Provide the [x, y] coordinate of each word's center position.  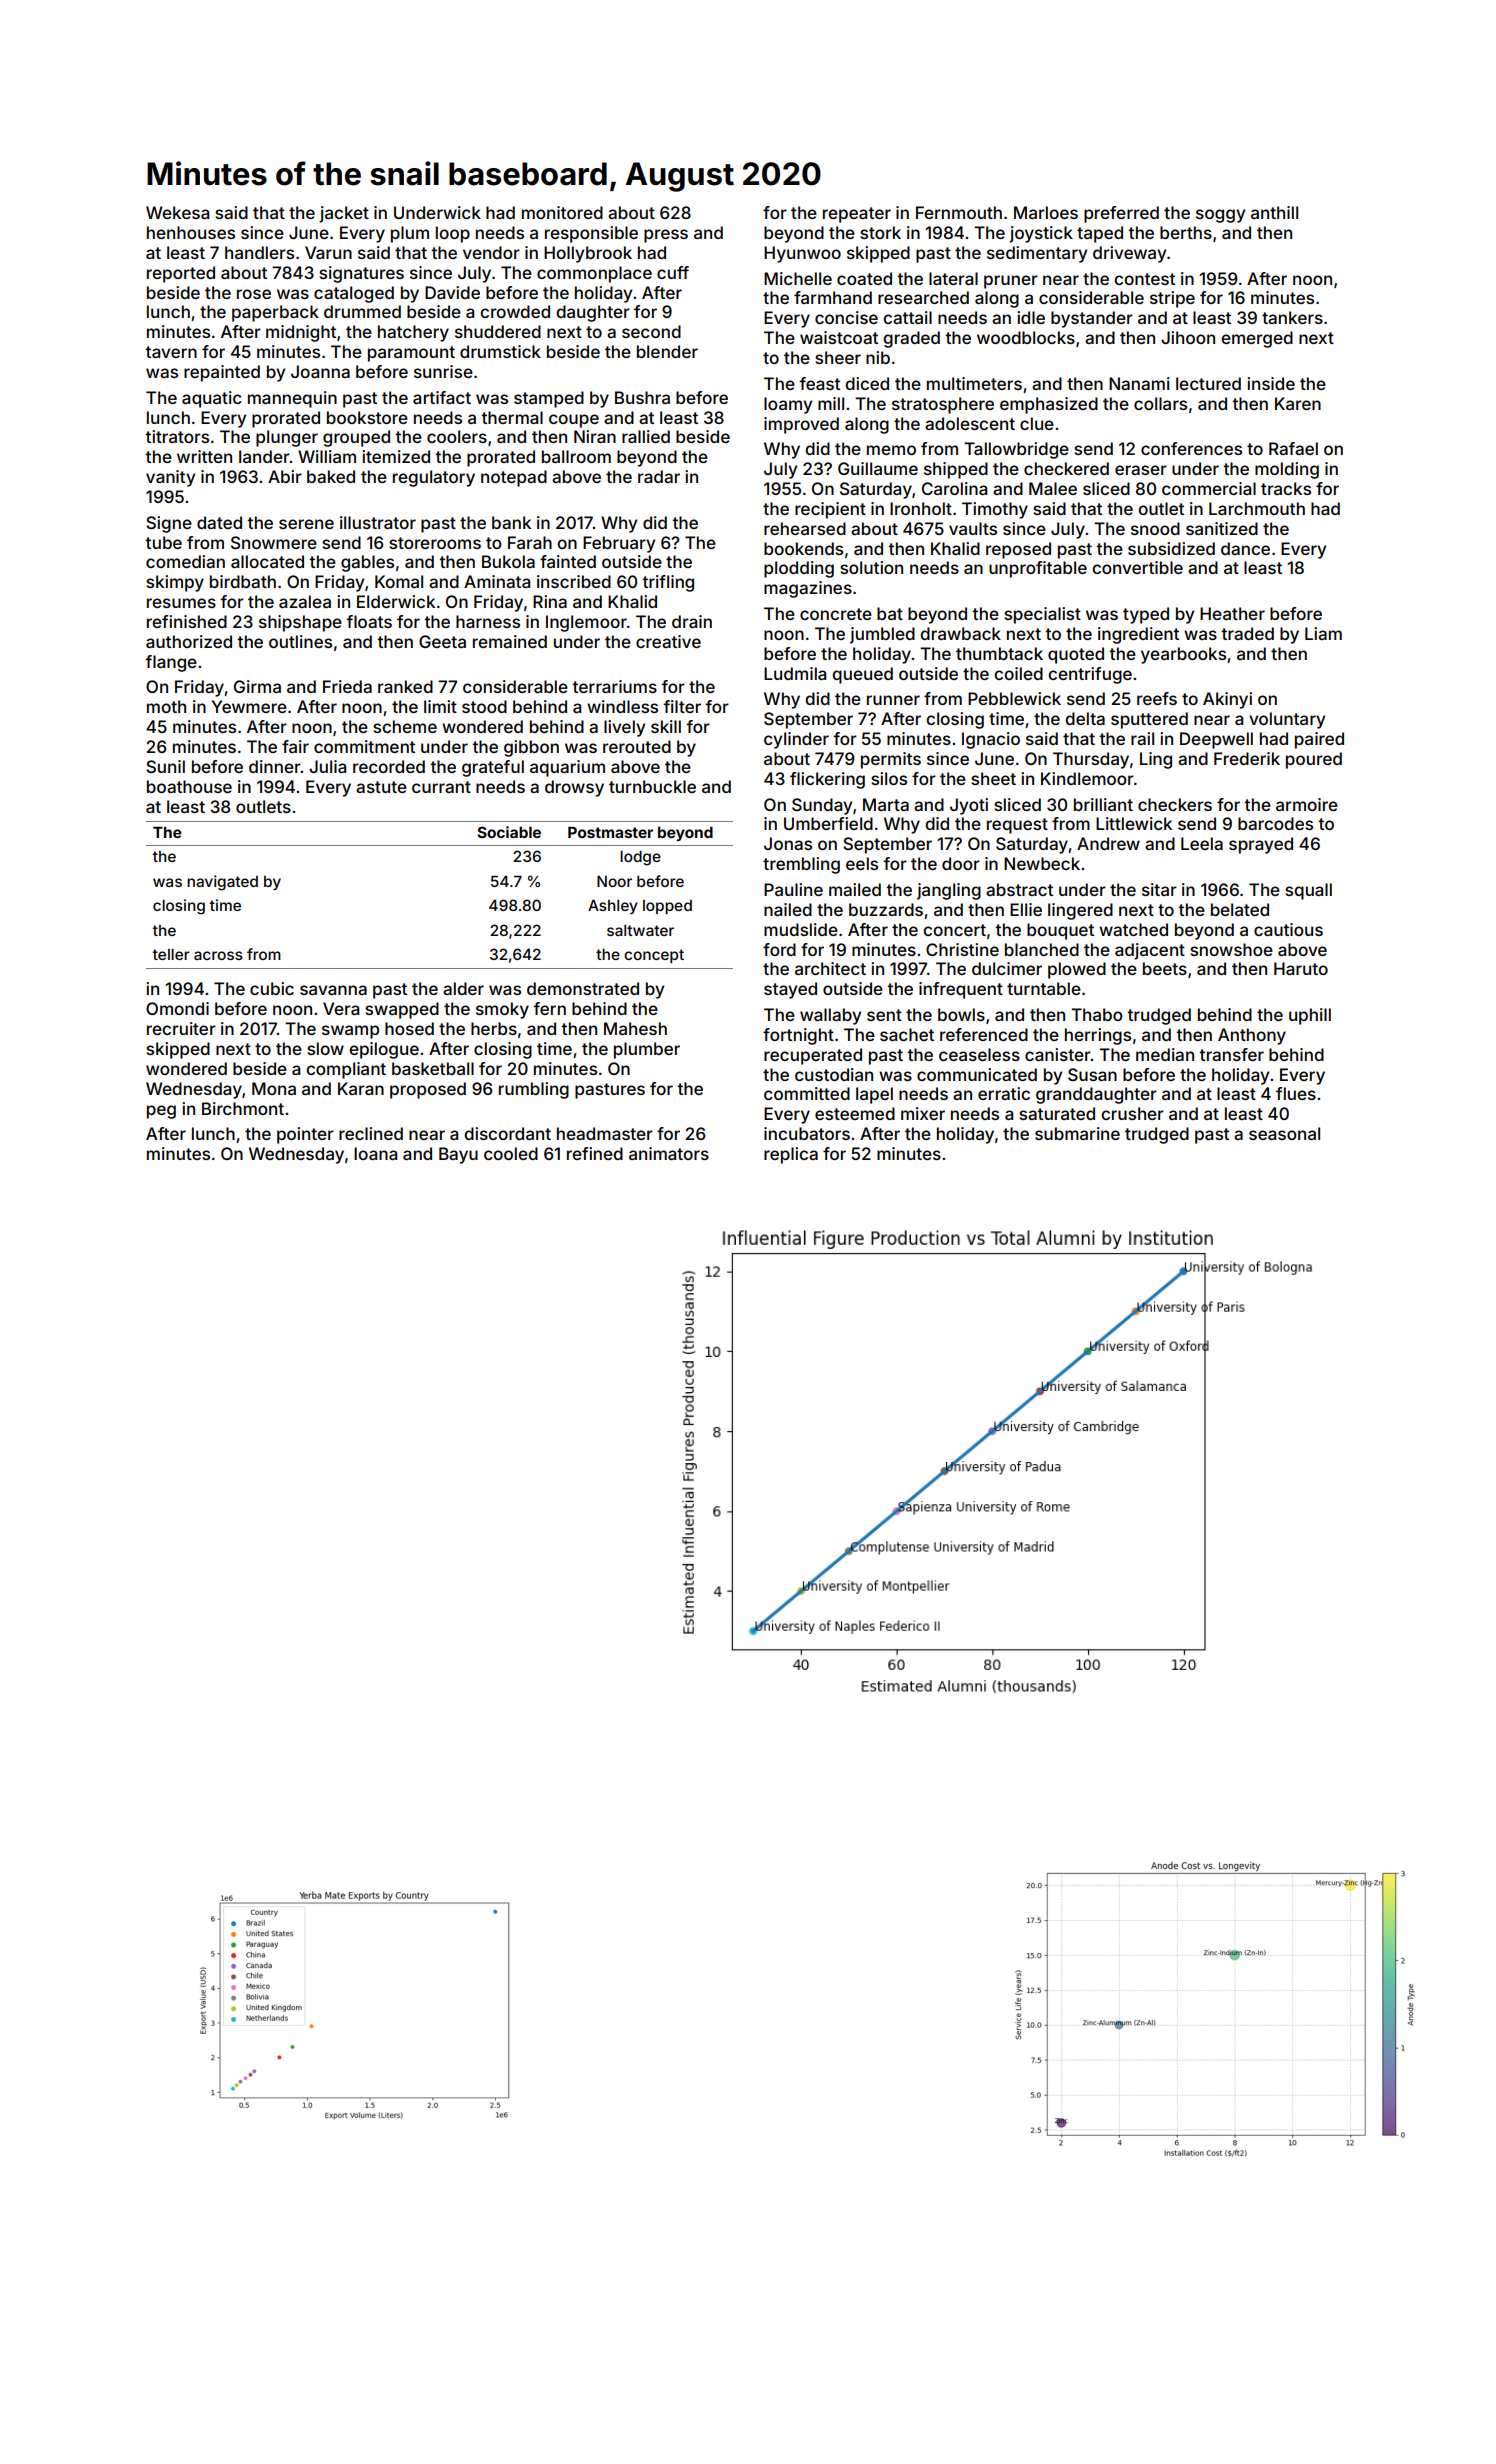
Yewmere [249, 706]
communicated [977, 1074]
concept [654, 956]
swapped [402, 1010]
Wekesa [177, 212]
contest [1144, 279]
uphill [1310, 1016]
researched [923, 297]
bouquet [1060, 931]
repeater [857, 215]
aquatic [212, 399]
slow [325, 1048]
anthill [1274, 212]
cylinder [796, 740]
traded [1247, 633]
